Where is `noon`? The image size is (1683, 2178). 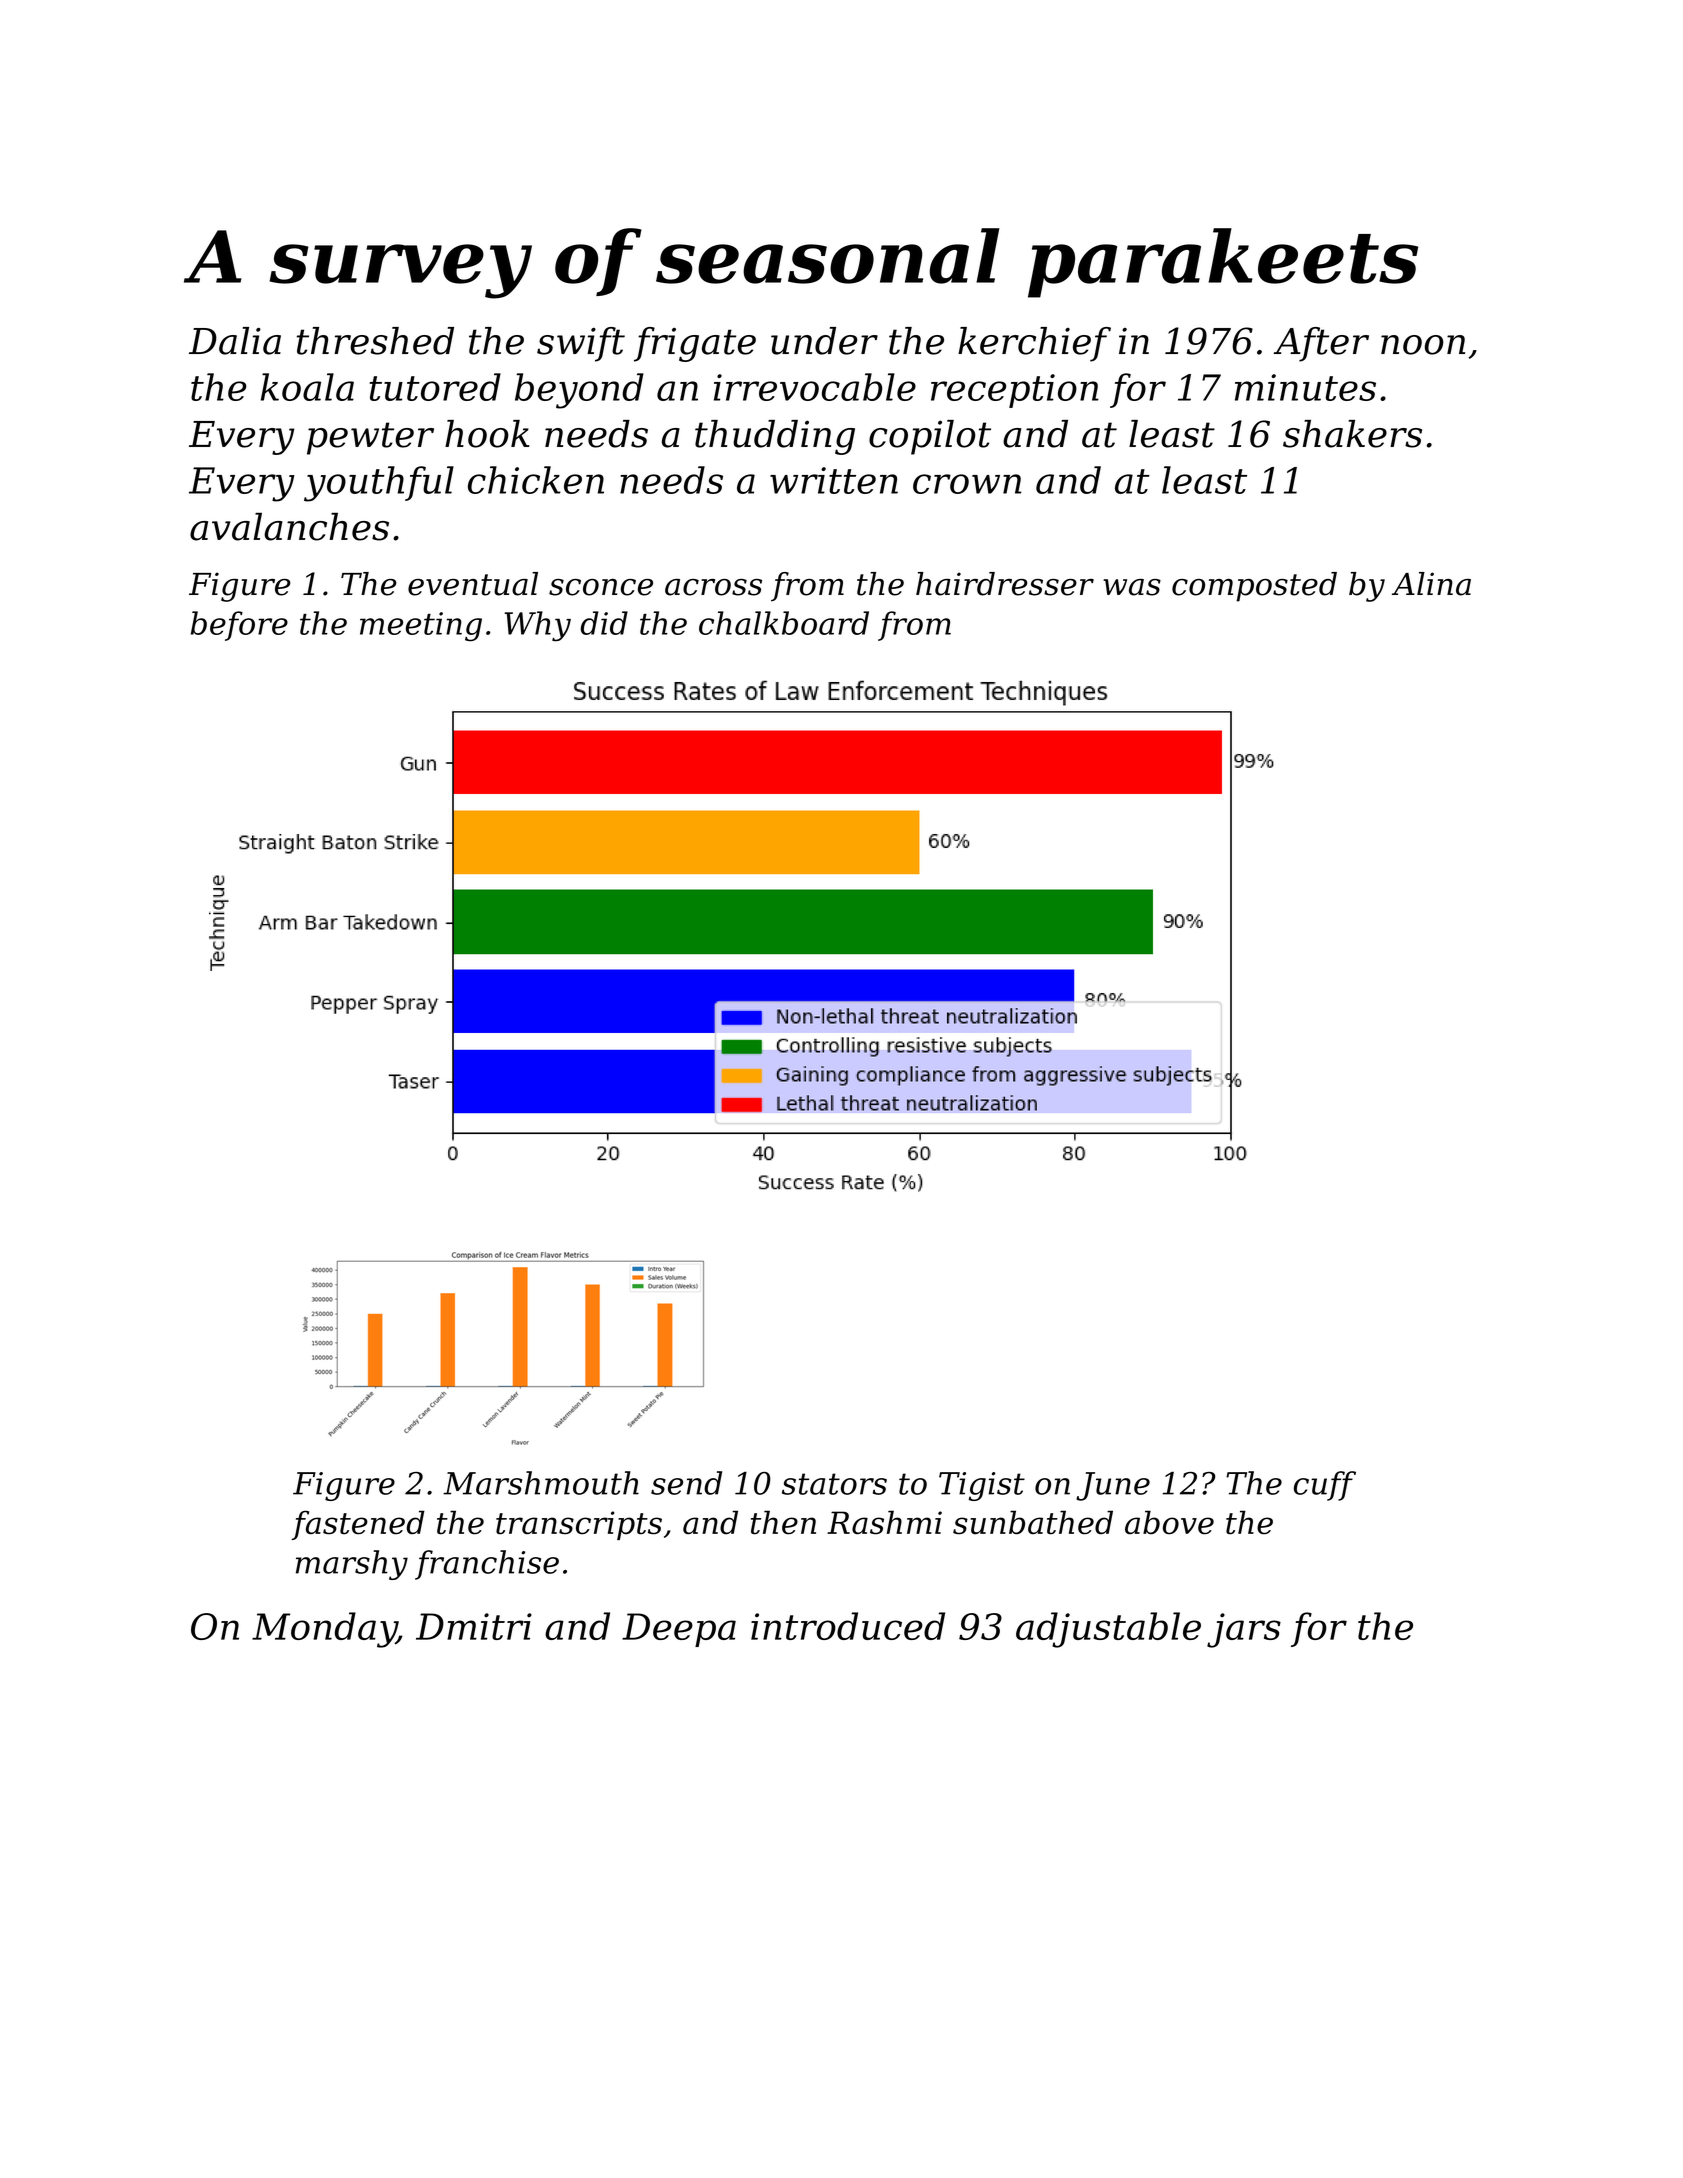
noon is located at coordinates (1423, 345).
